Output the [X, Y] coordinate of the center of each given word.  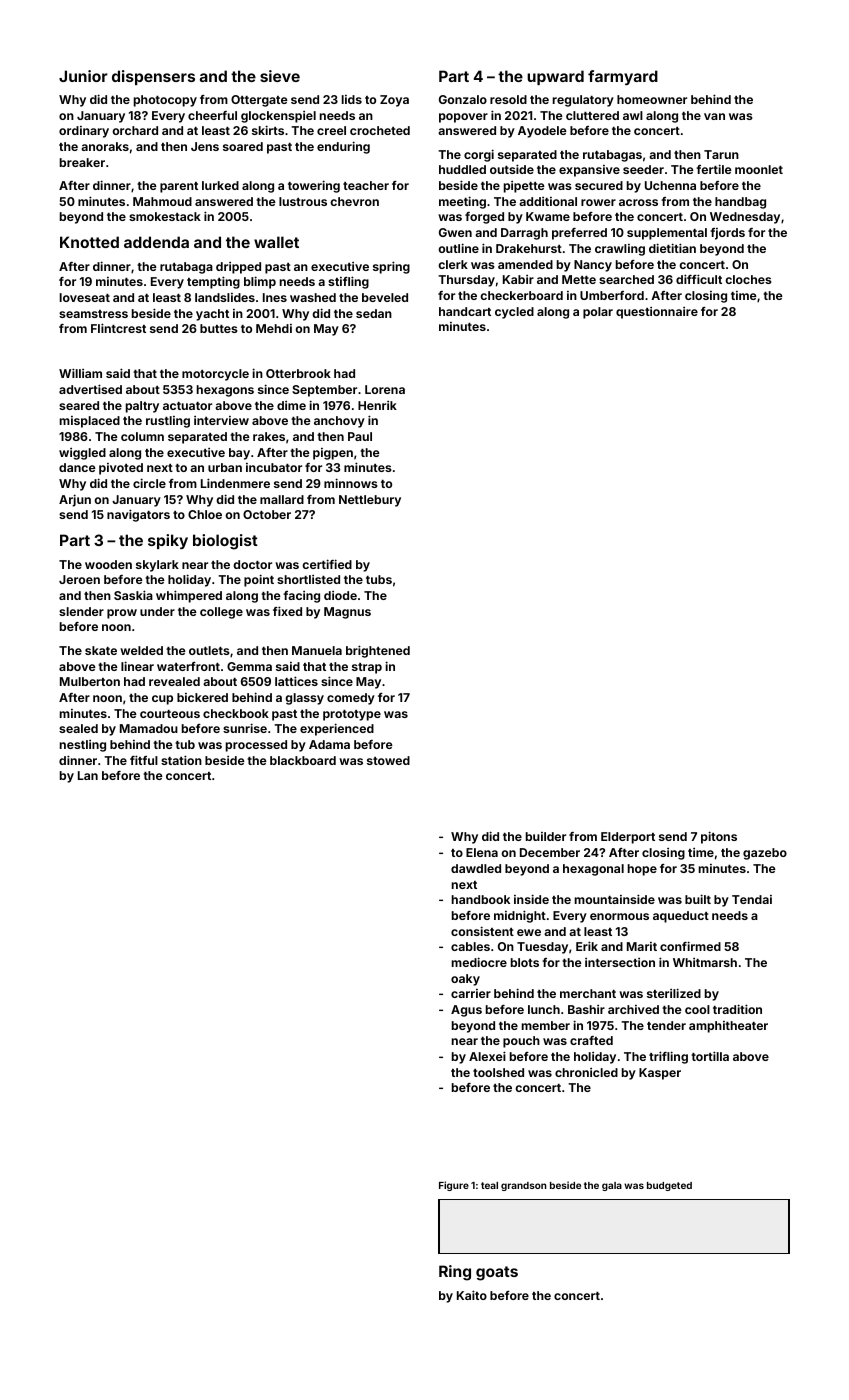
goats [497, 1273]
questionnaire [657, 313]
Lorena [385, 389]
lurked [220, 185]
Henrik [377, 405]
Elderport [628, 838]
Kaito [472, 1295]
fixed [287, 611]
